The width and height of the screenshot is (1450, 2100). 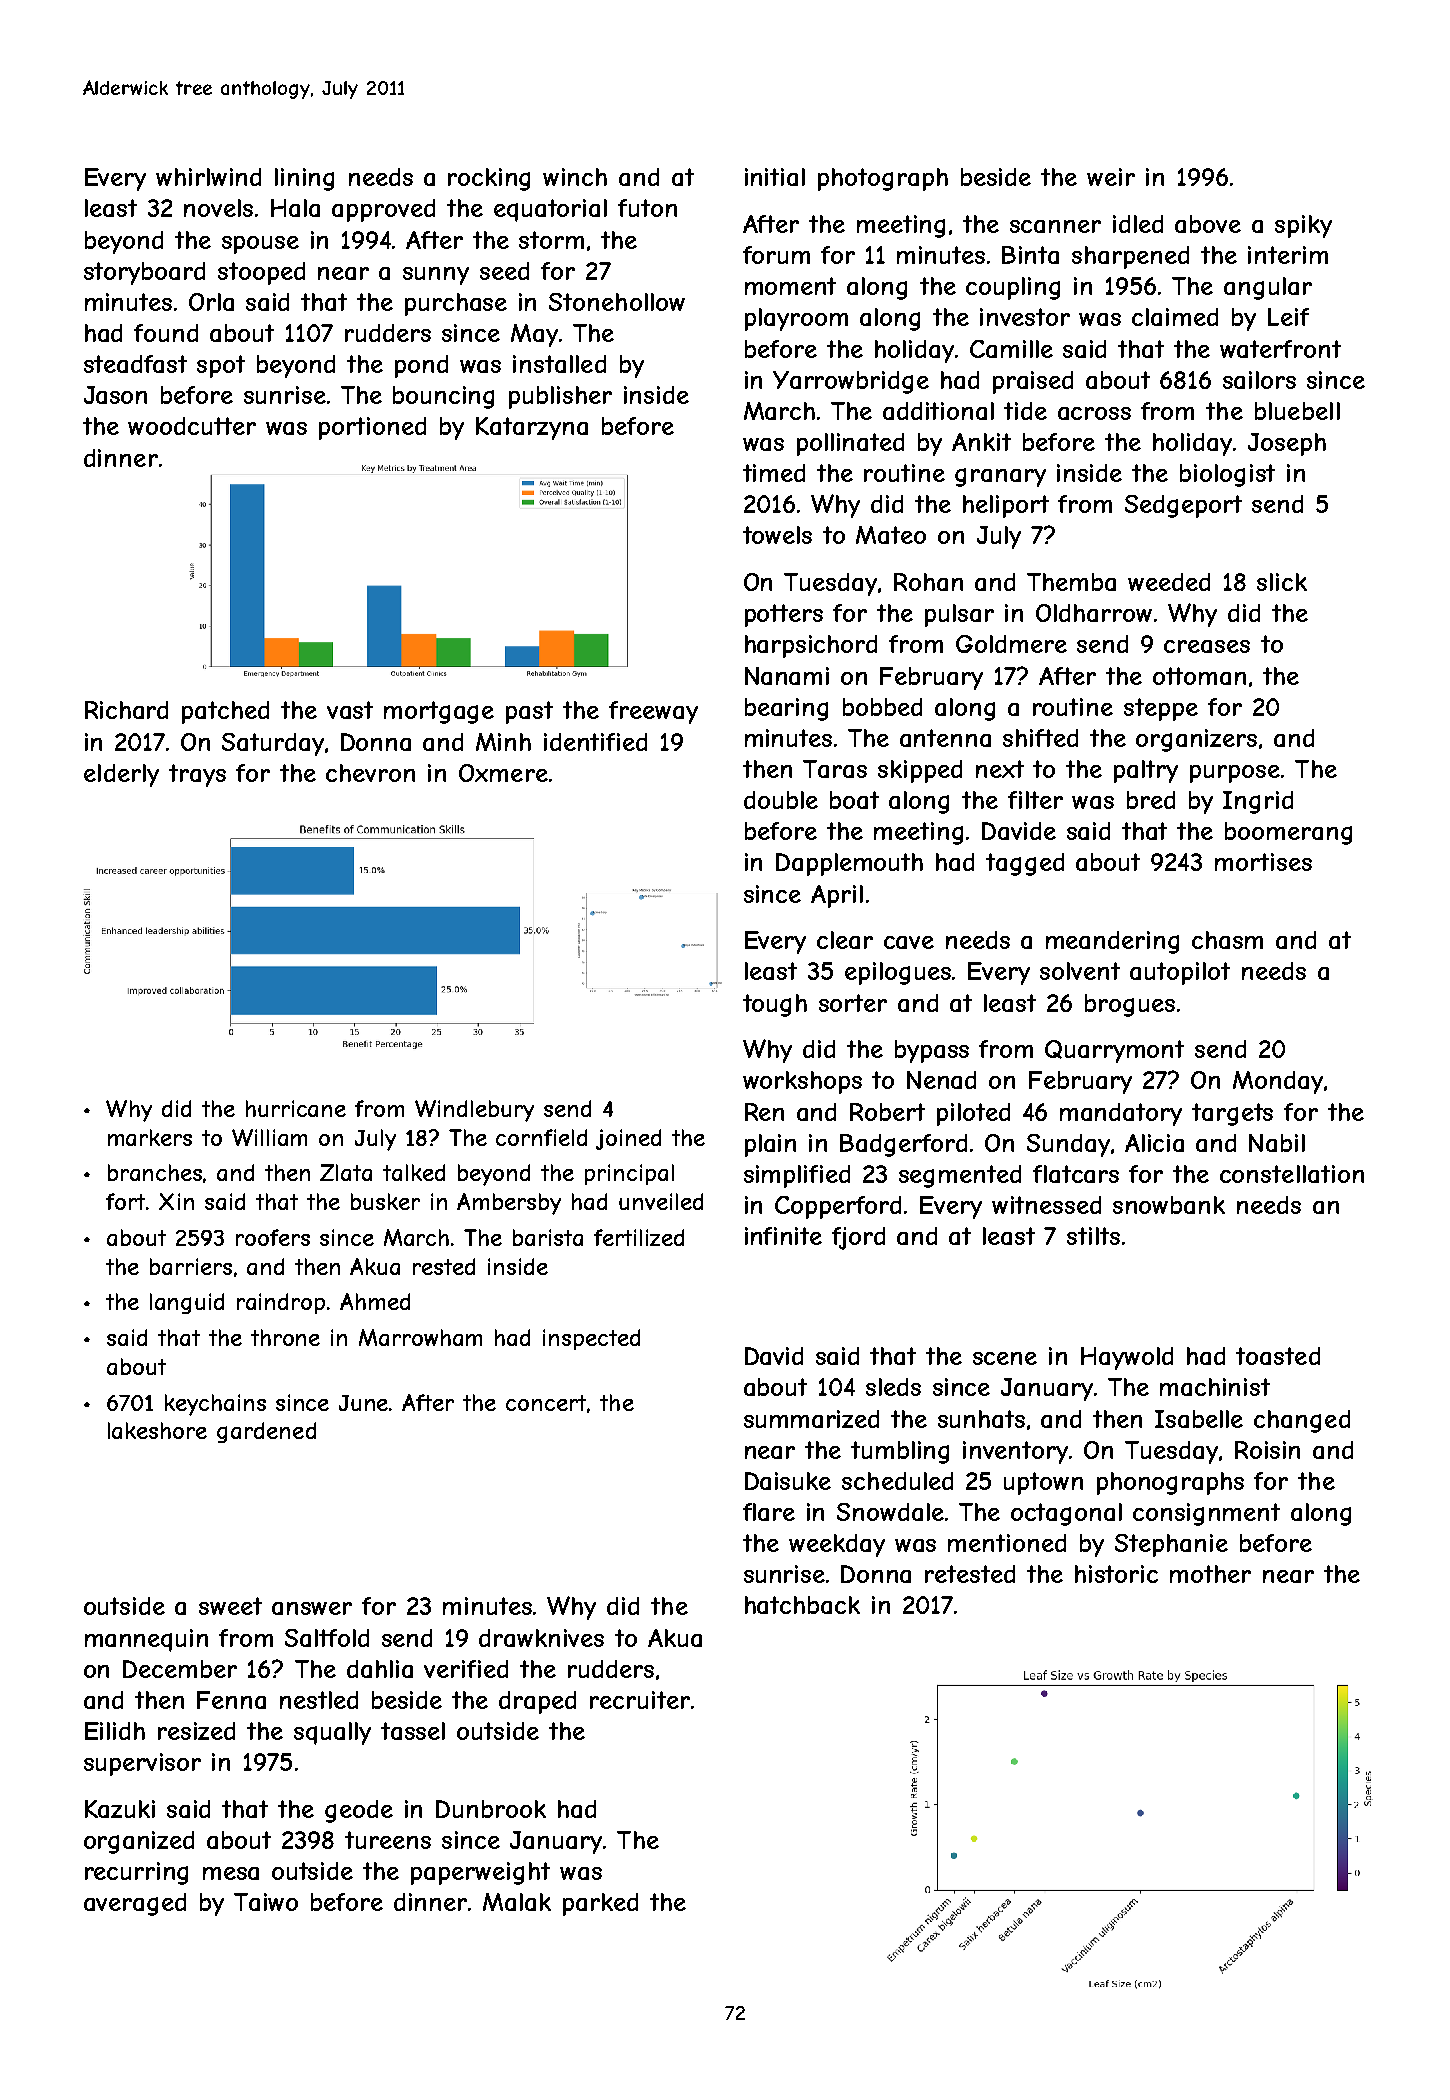 I want to click on initial, so click(x=775, y=177).
